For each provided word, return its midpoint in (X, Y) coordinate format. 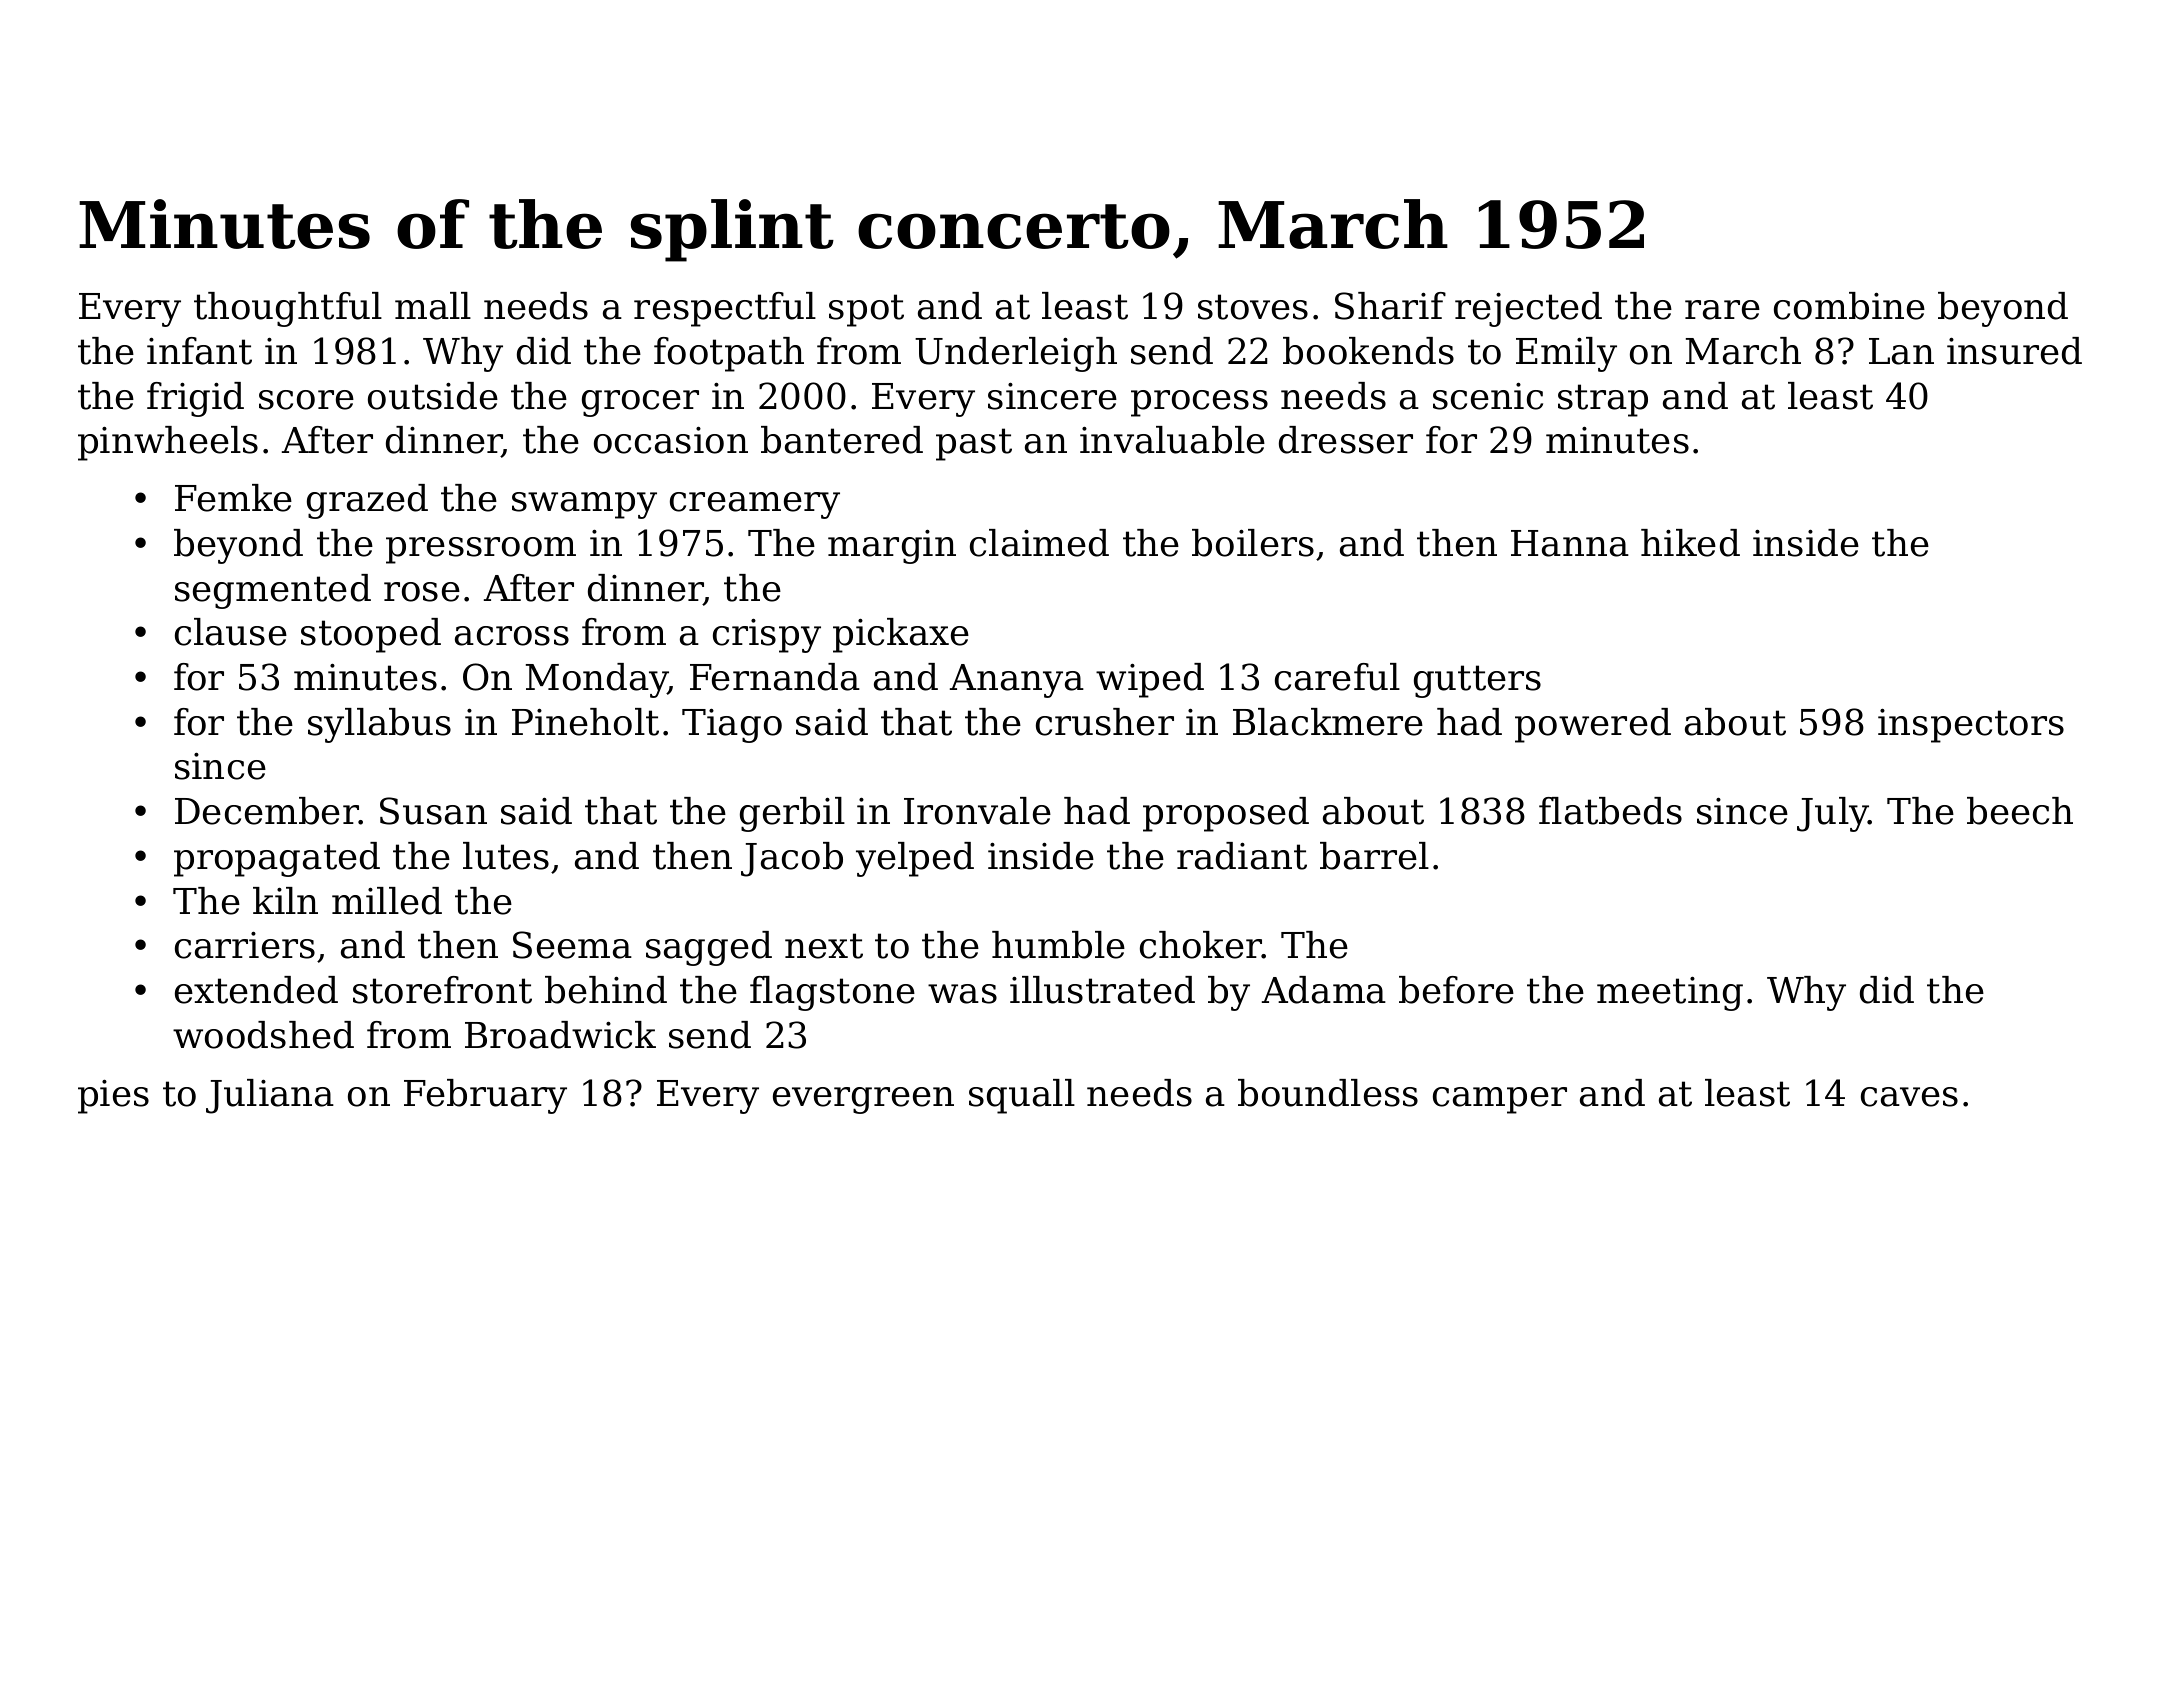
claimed (1039, 543)
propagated (277, 859)
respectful (725, 309)
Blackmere (1328, 722)
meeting (1670, 994)
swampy (584, 505)
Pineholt (585, 722)
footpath (729, 354)
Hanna (1570, 543)
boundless (1328, 1093)
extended (256, 990)
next (824, 946)
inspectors (1971, 726)
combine (1849, 306)
